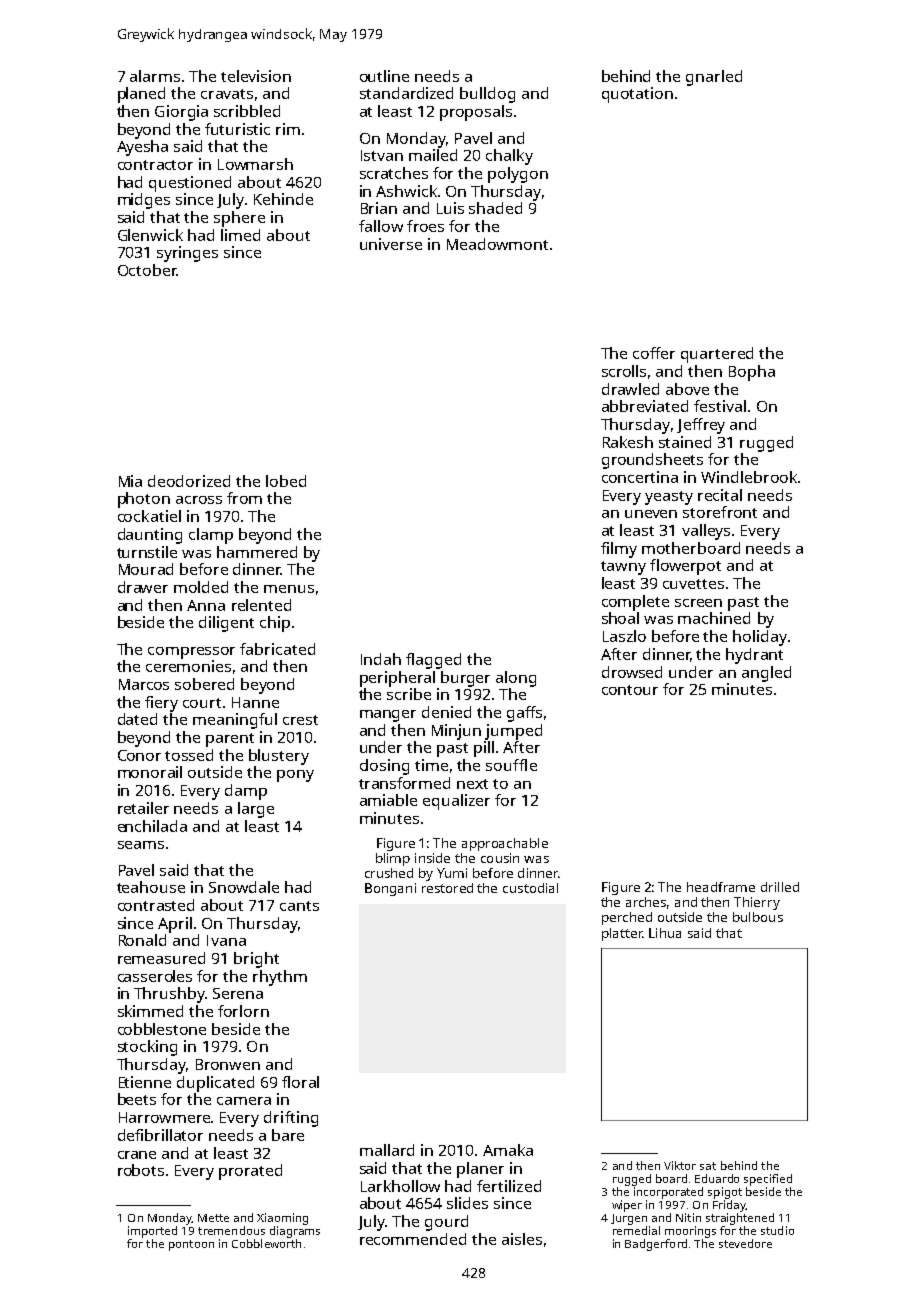  I want to click on gnarled, so click(714, 78).
